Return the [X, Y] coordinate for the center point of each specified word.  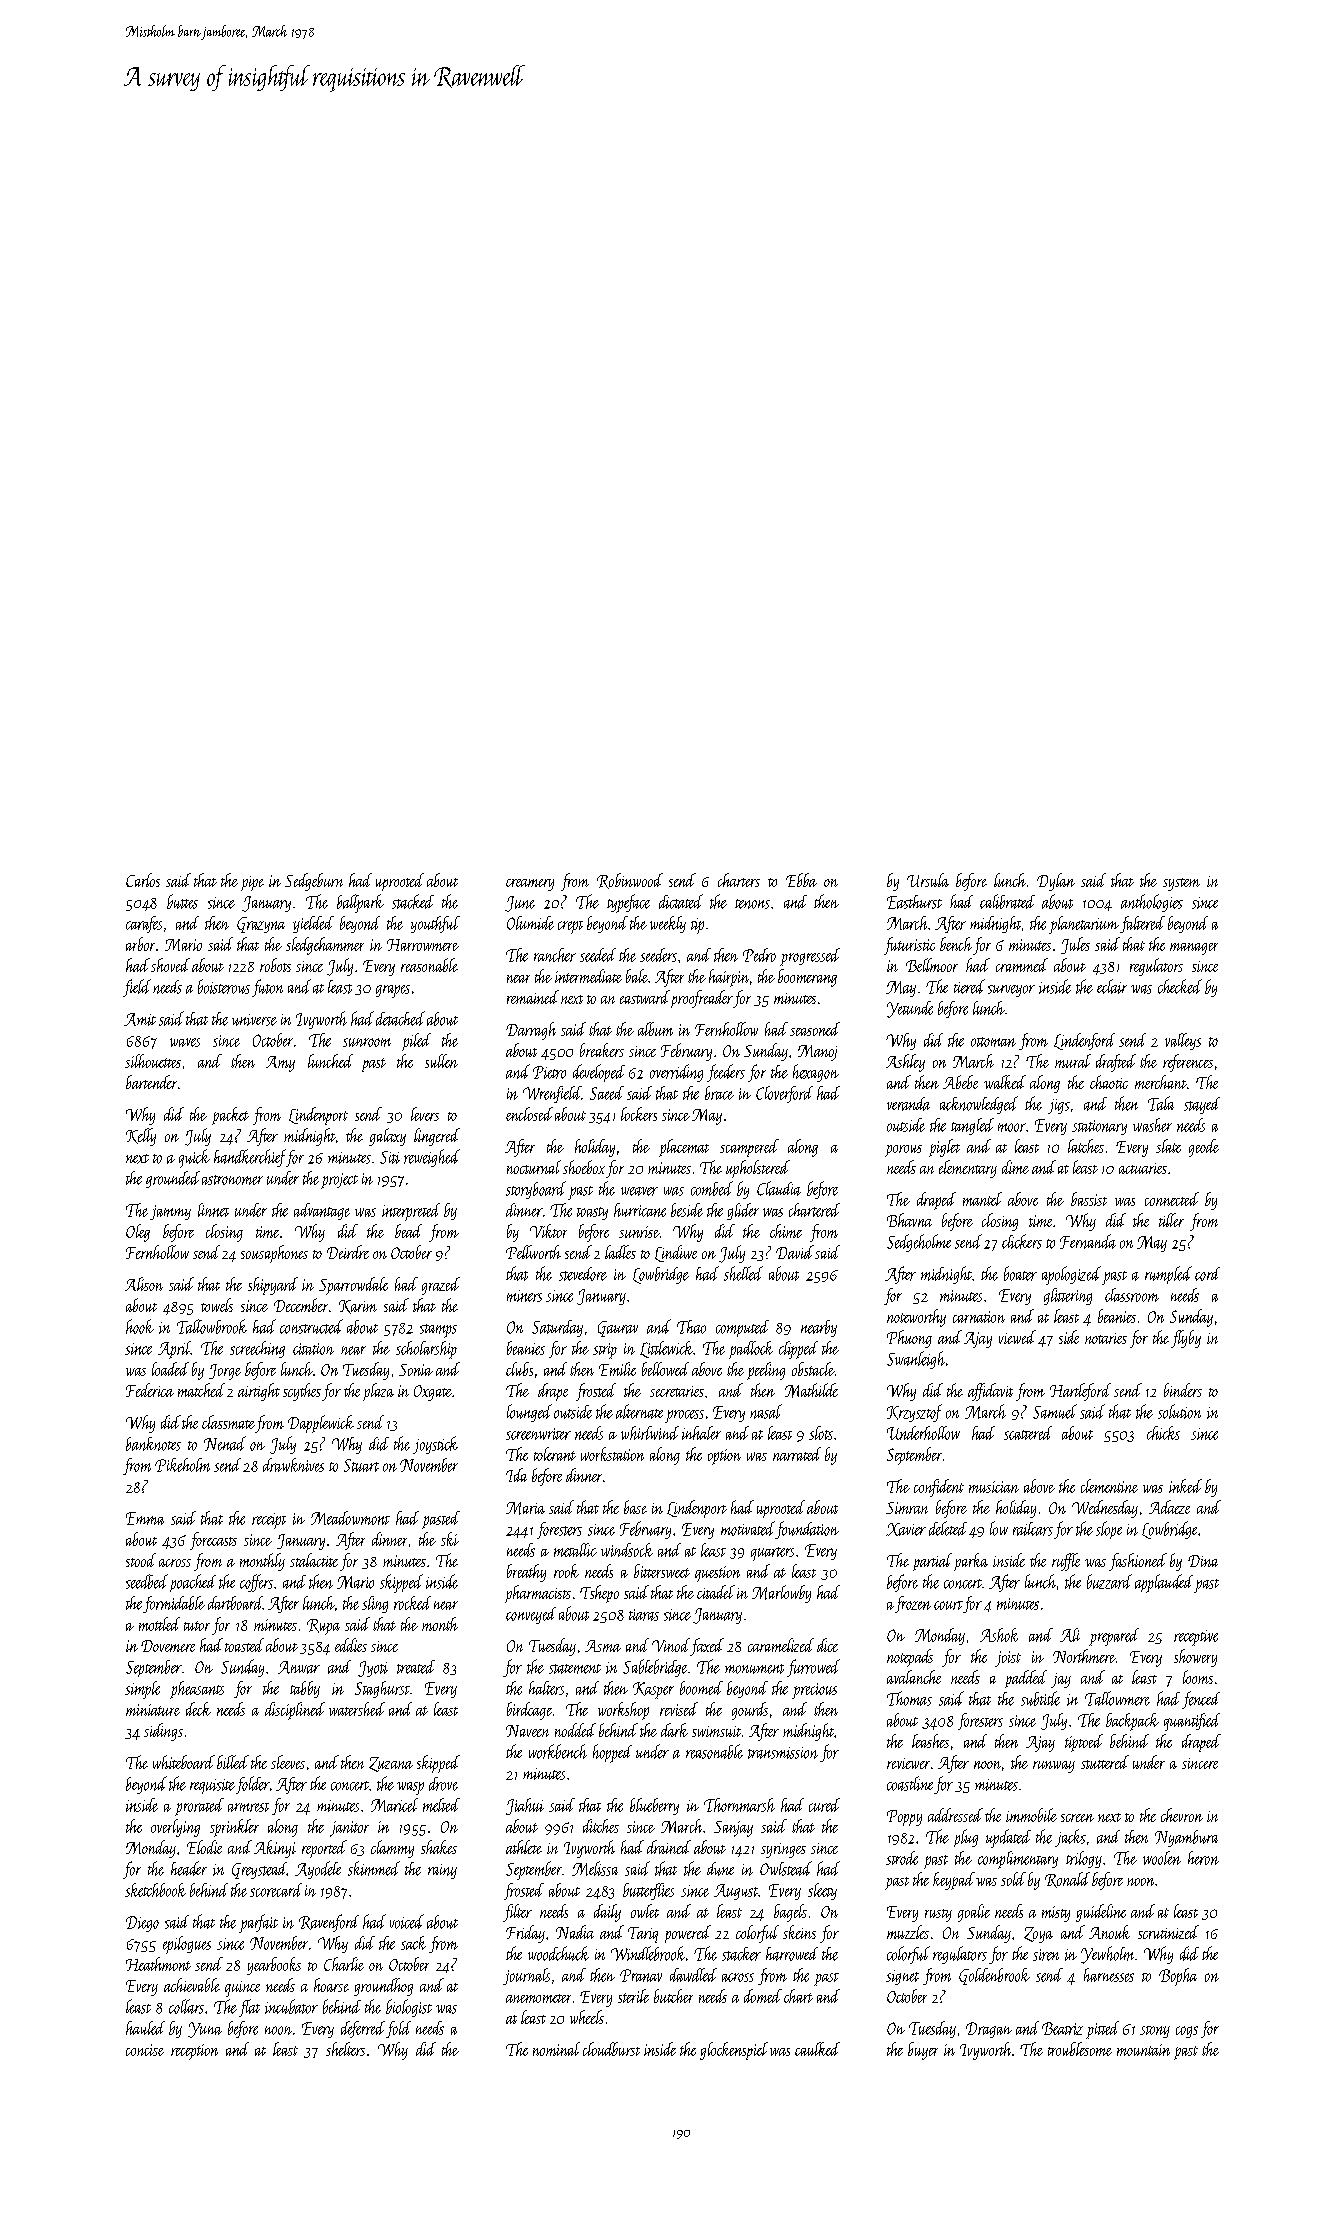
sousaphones [274, 1254]
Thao [691, 1327]
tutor [197, 1626]
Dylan [1056, 882]
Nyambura [1186, 1838]
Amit [140, 1019]
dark [674, 1730]
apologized [1071, 1275]
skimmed [374, 1868]
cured [824, 1805]
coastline [910, 1783]
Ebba [801, 880]
